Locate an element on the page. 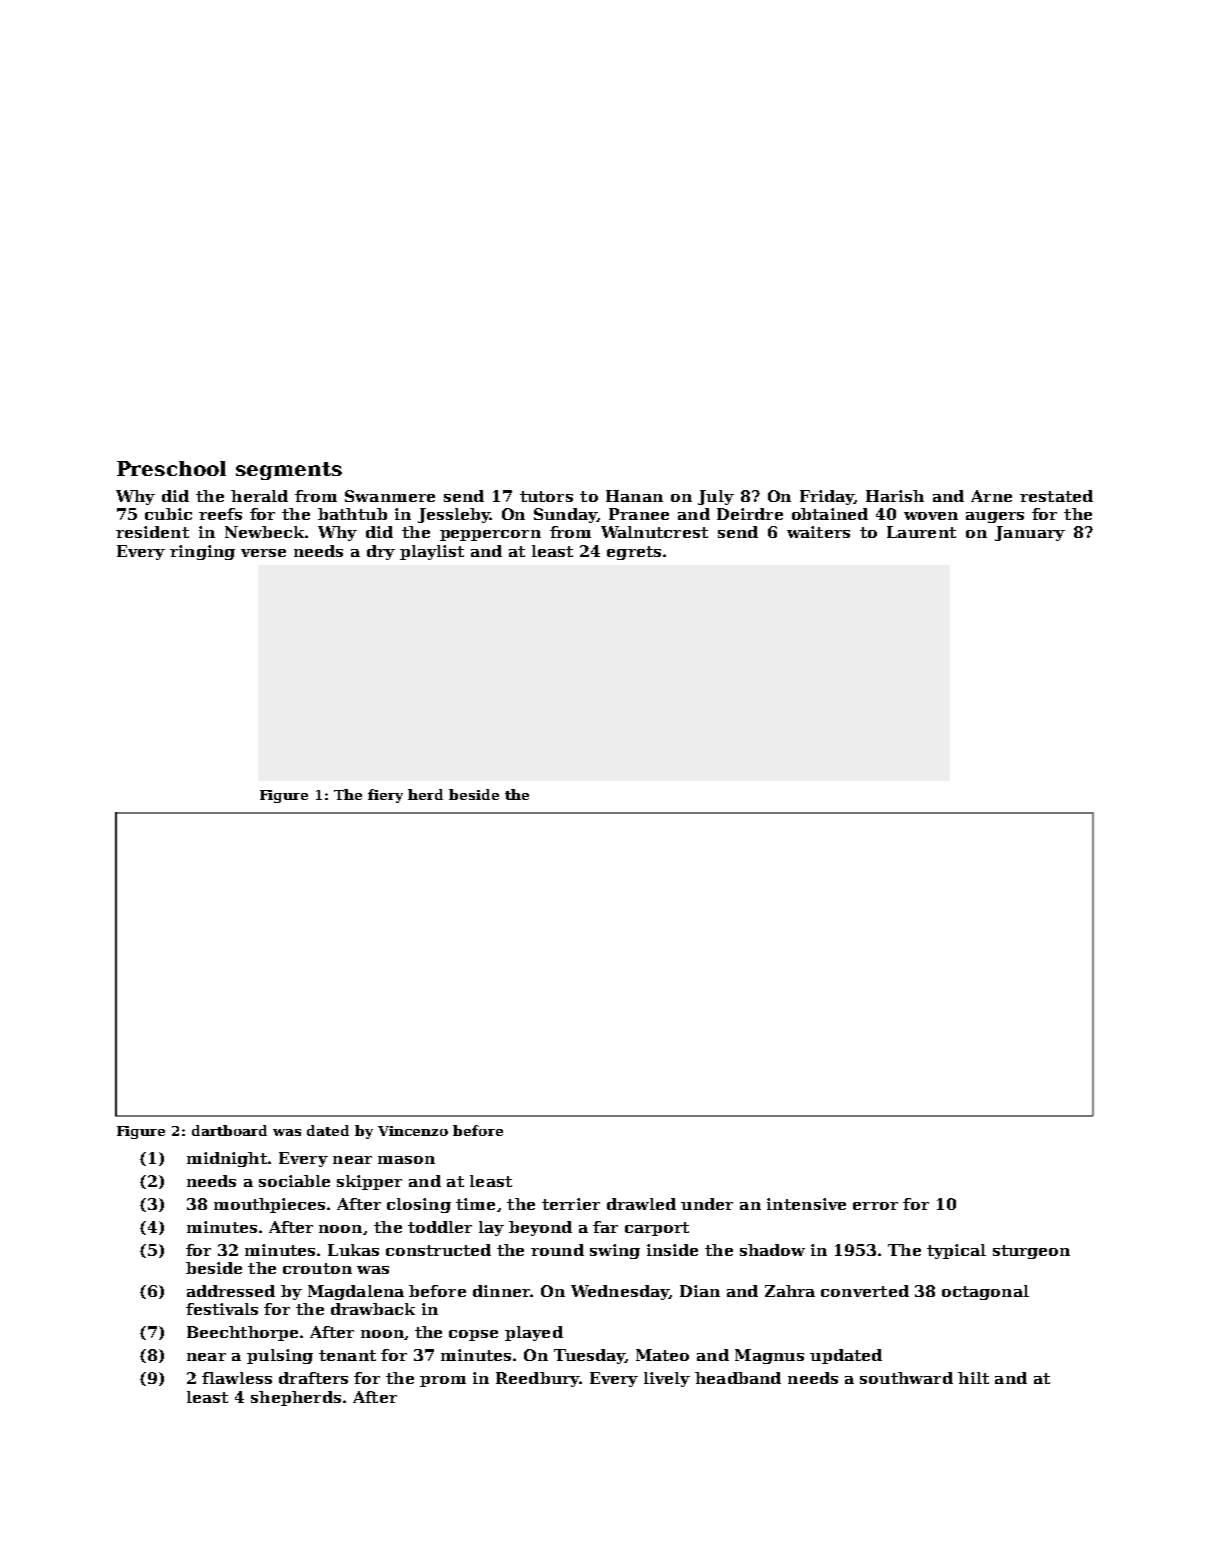 The height and width of the document is (1565, 1209). midnight is located at coordinates (227, 1159).
